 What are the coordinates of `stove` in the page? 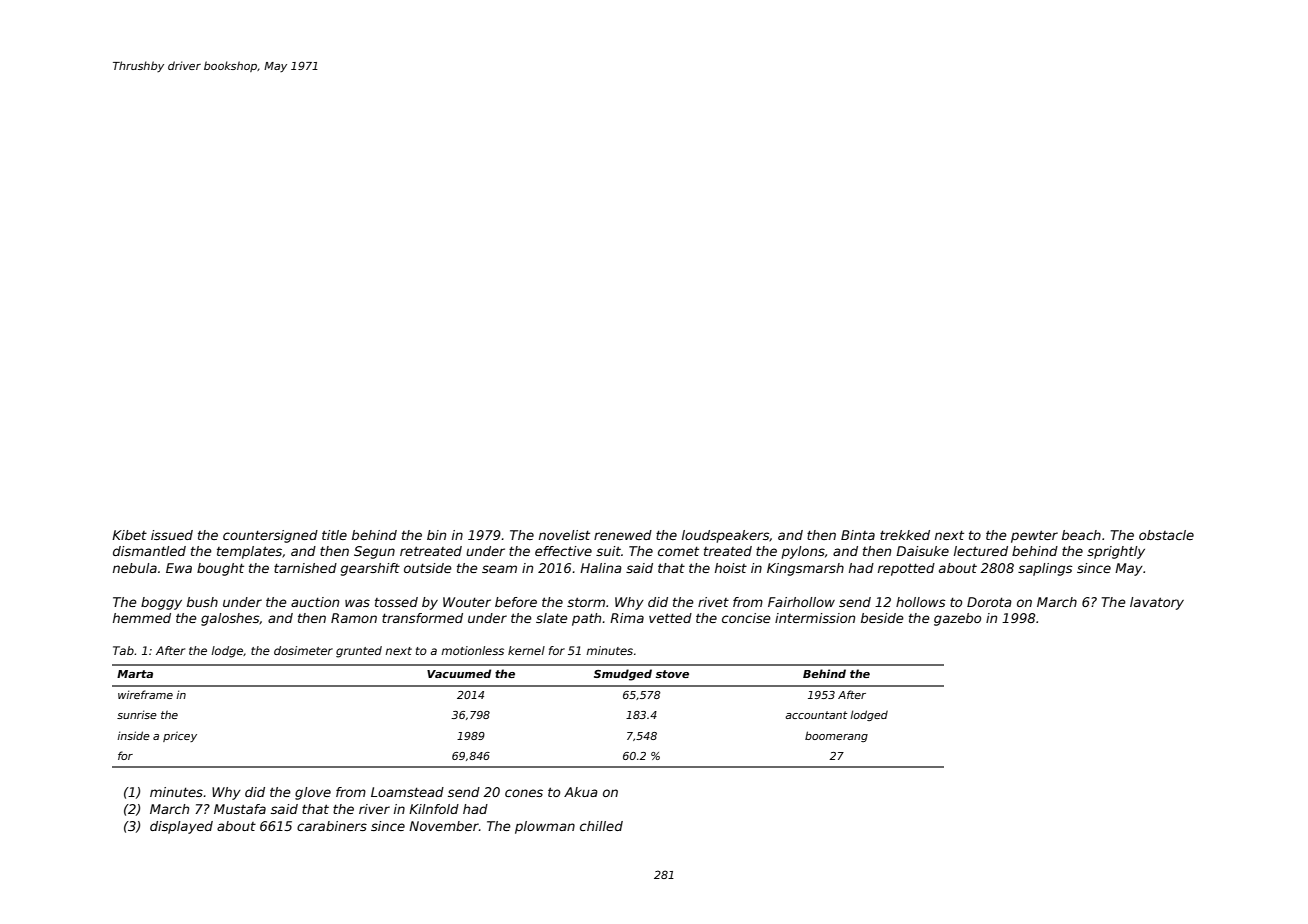 It's located at (672, 674).
